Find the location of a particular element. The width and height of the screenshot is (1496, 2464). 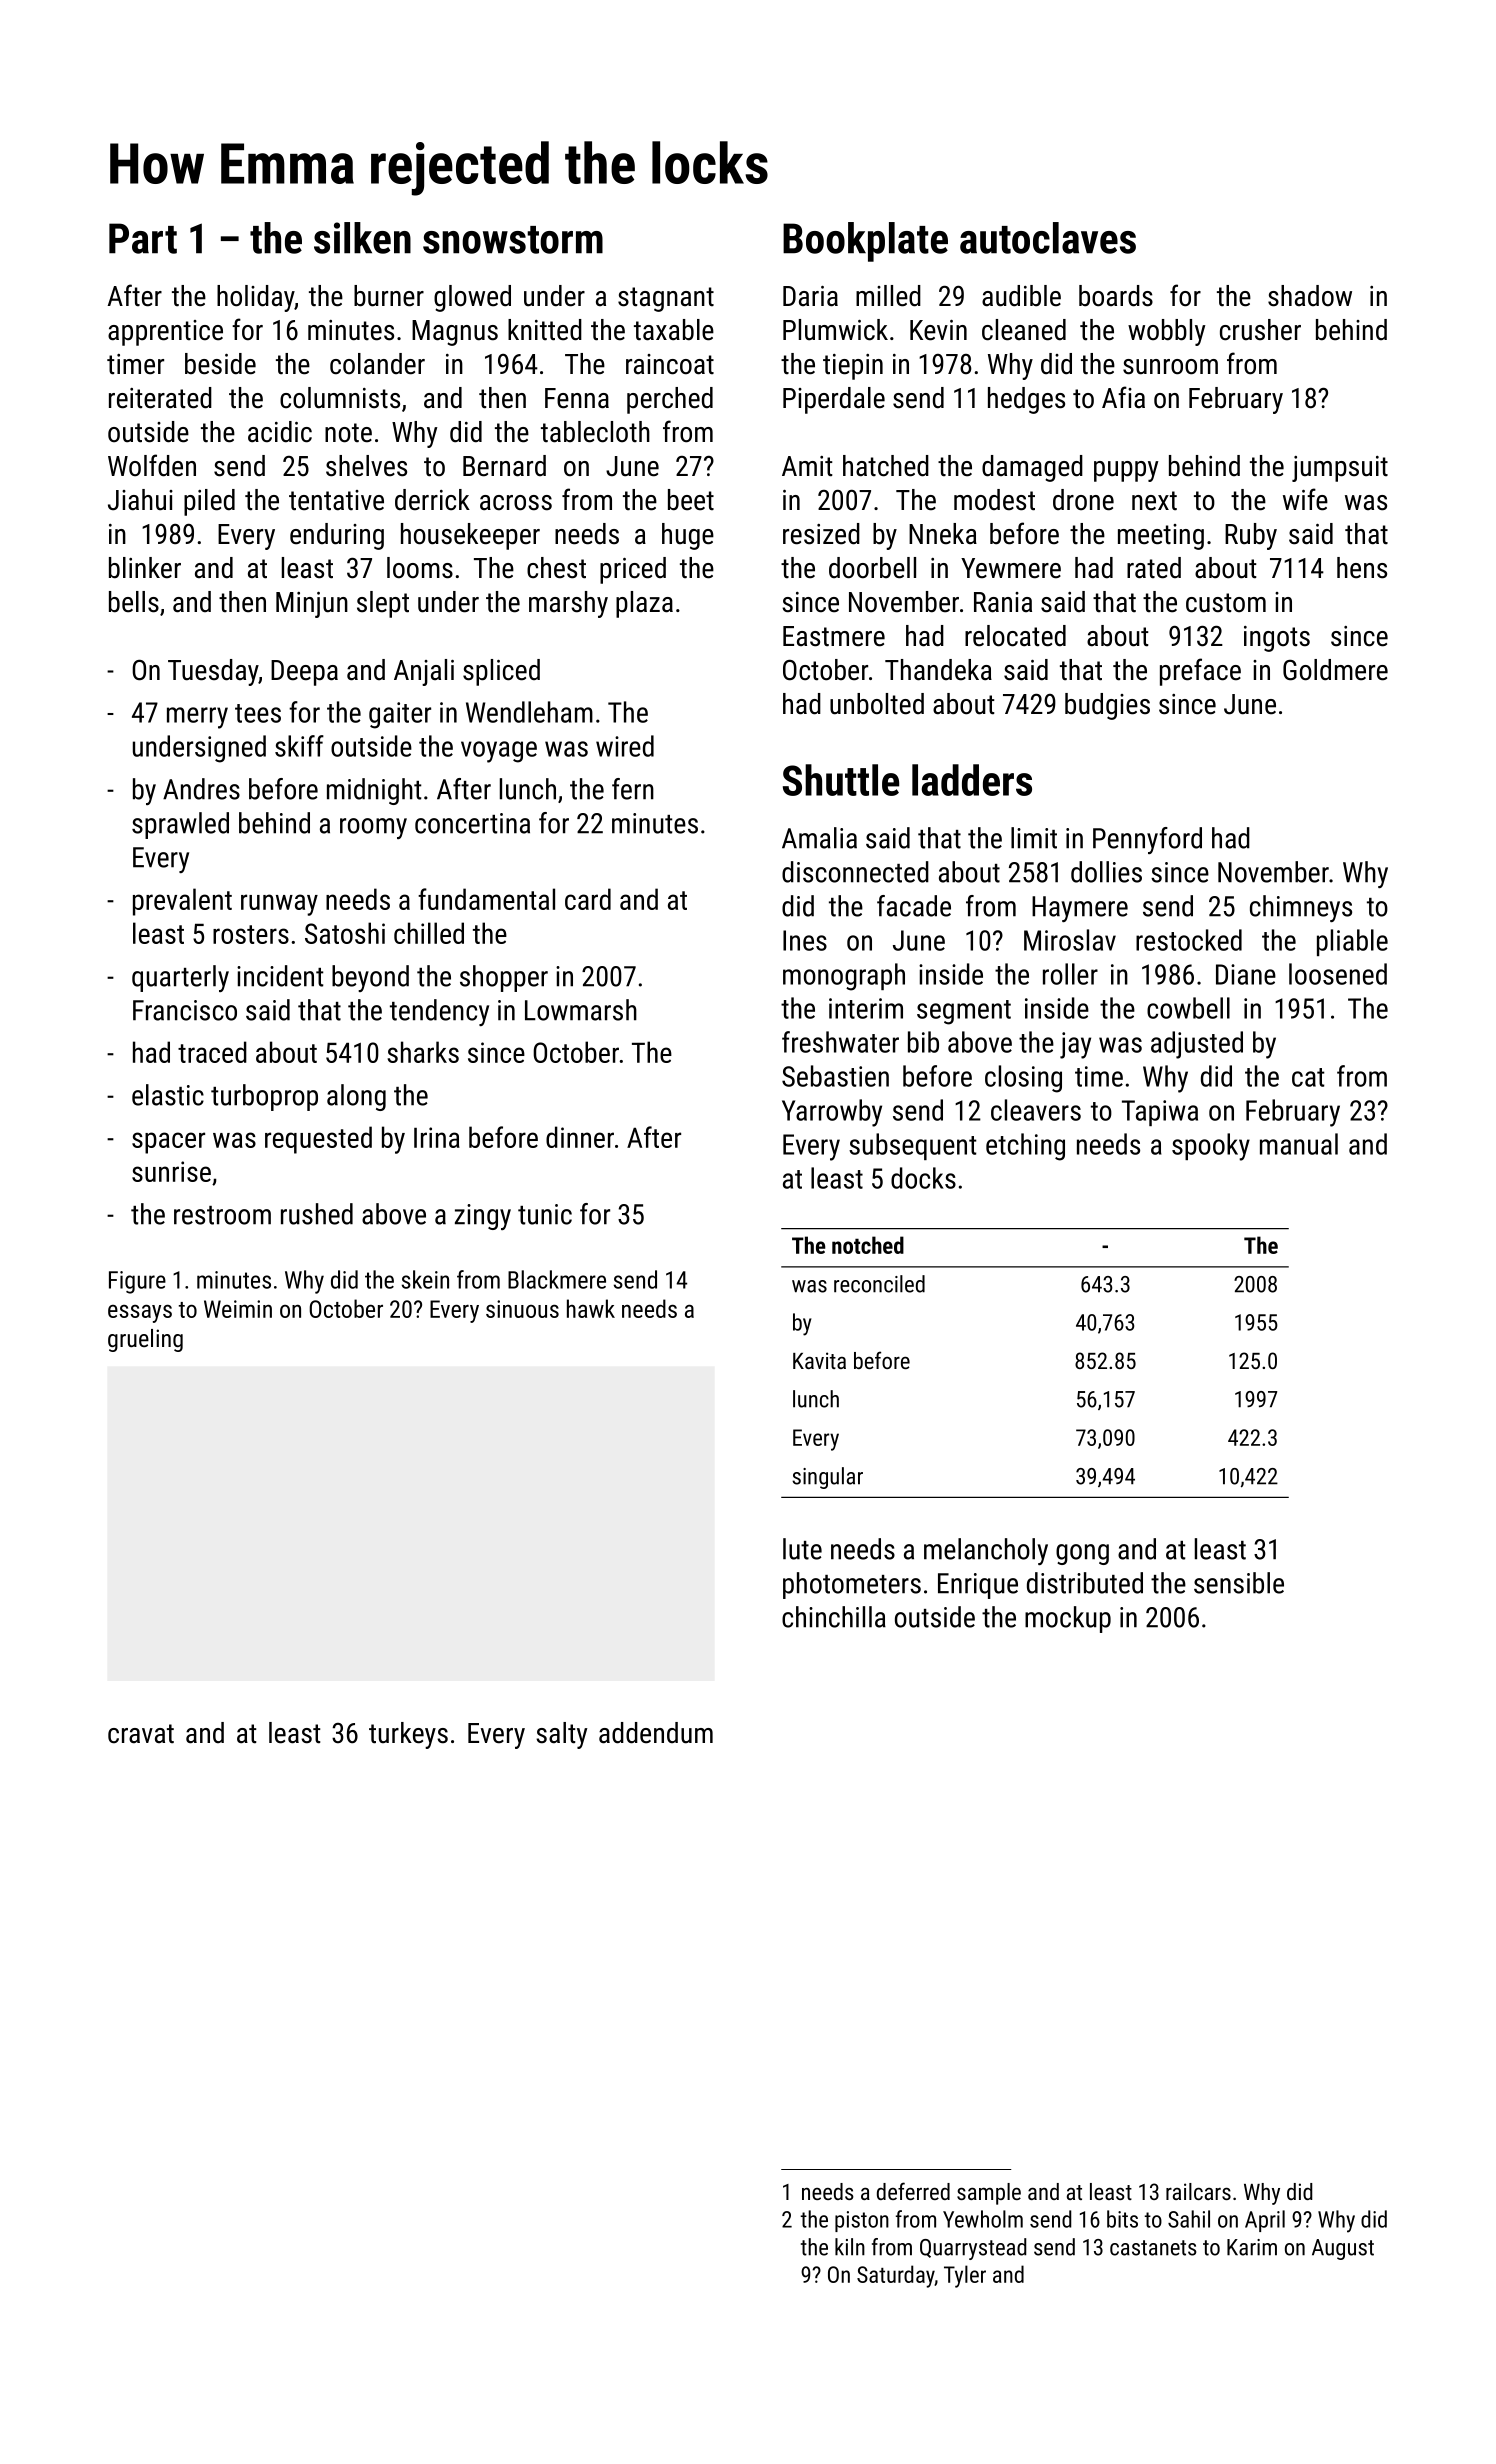

piled is located at coordinates (209, 502).
